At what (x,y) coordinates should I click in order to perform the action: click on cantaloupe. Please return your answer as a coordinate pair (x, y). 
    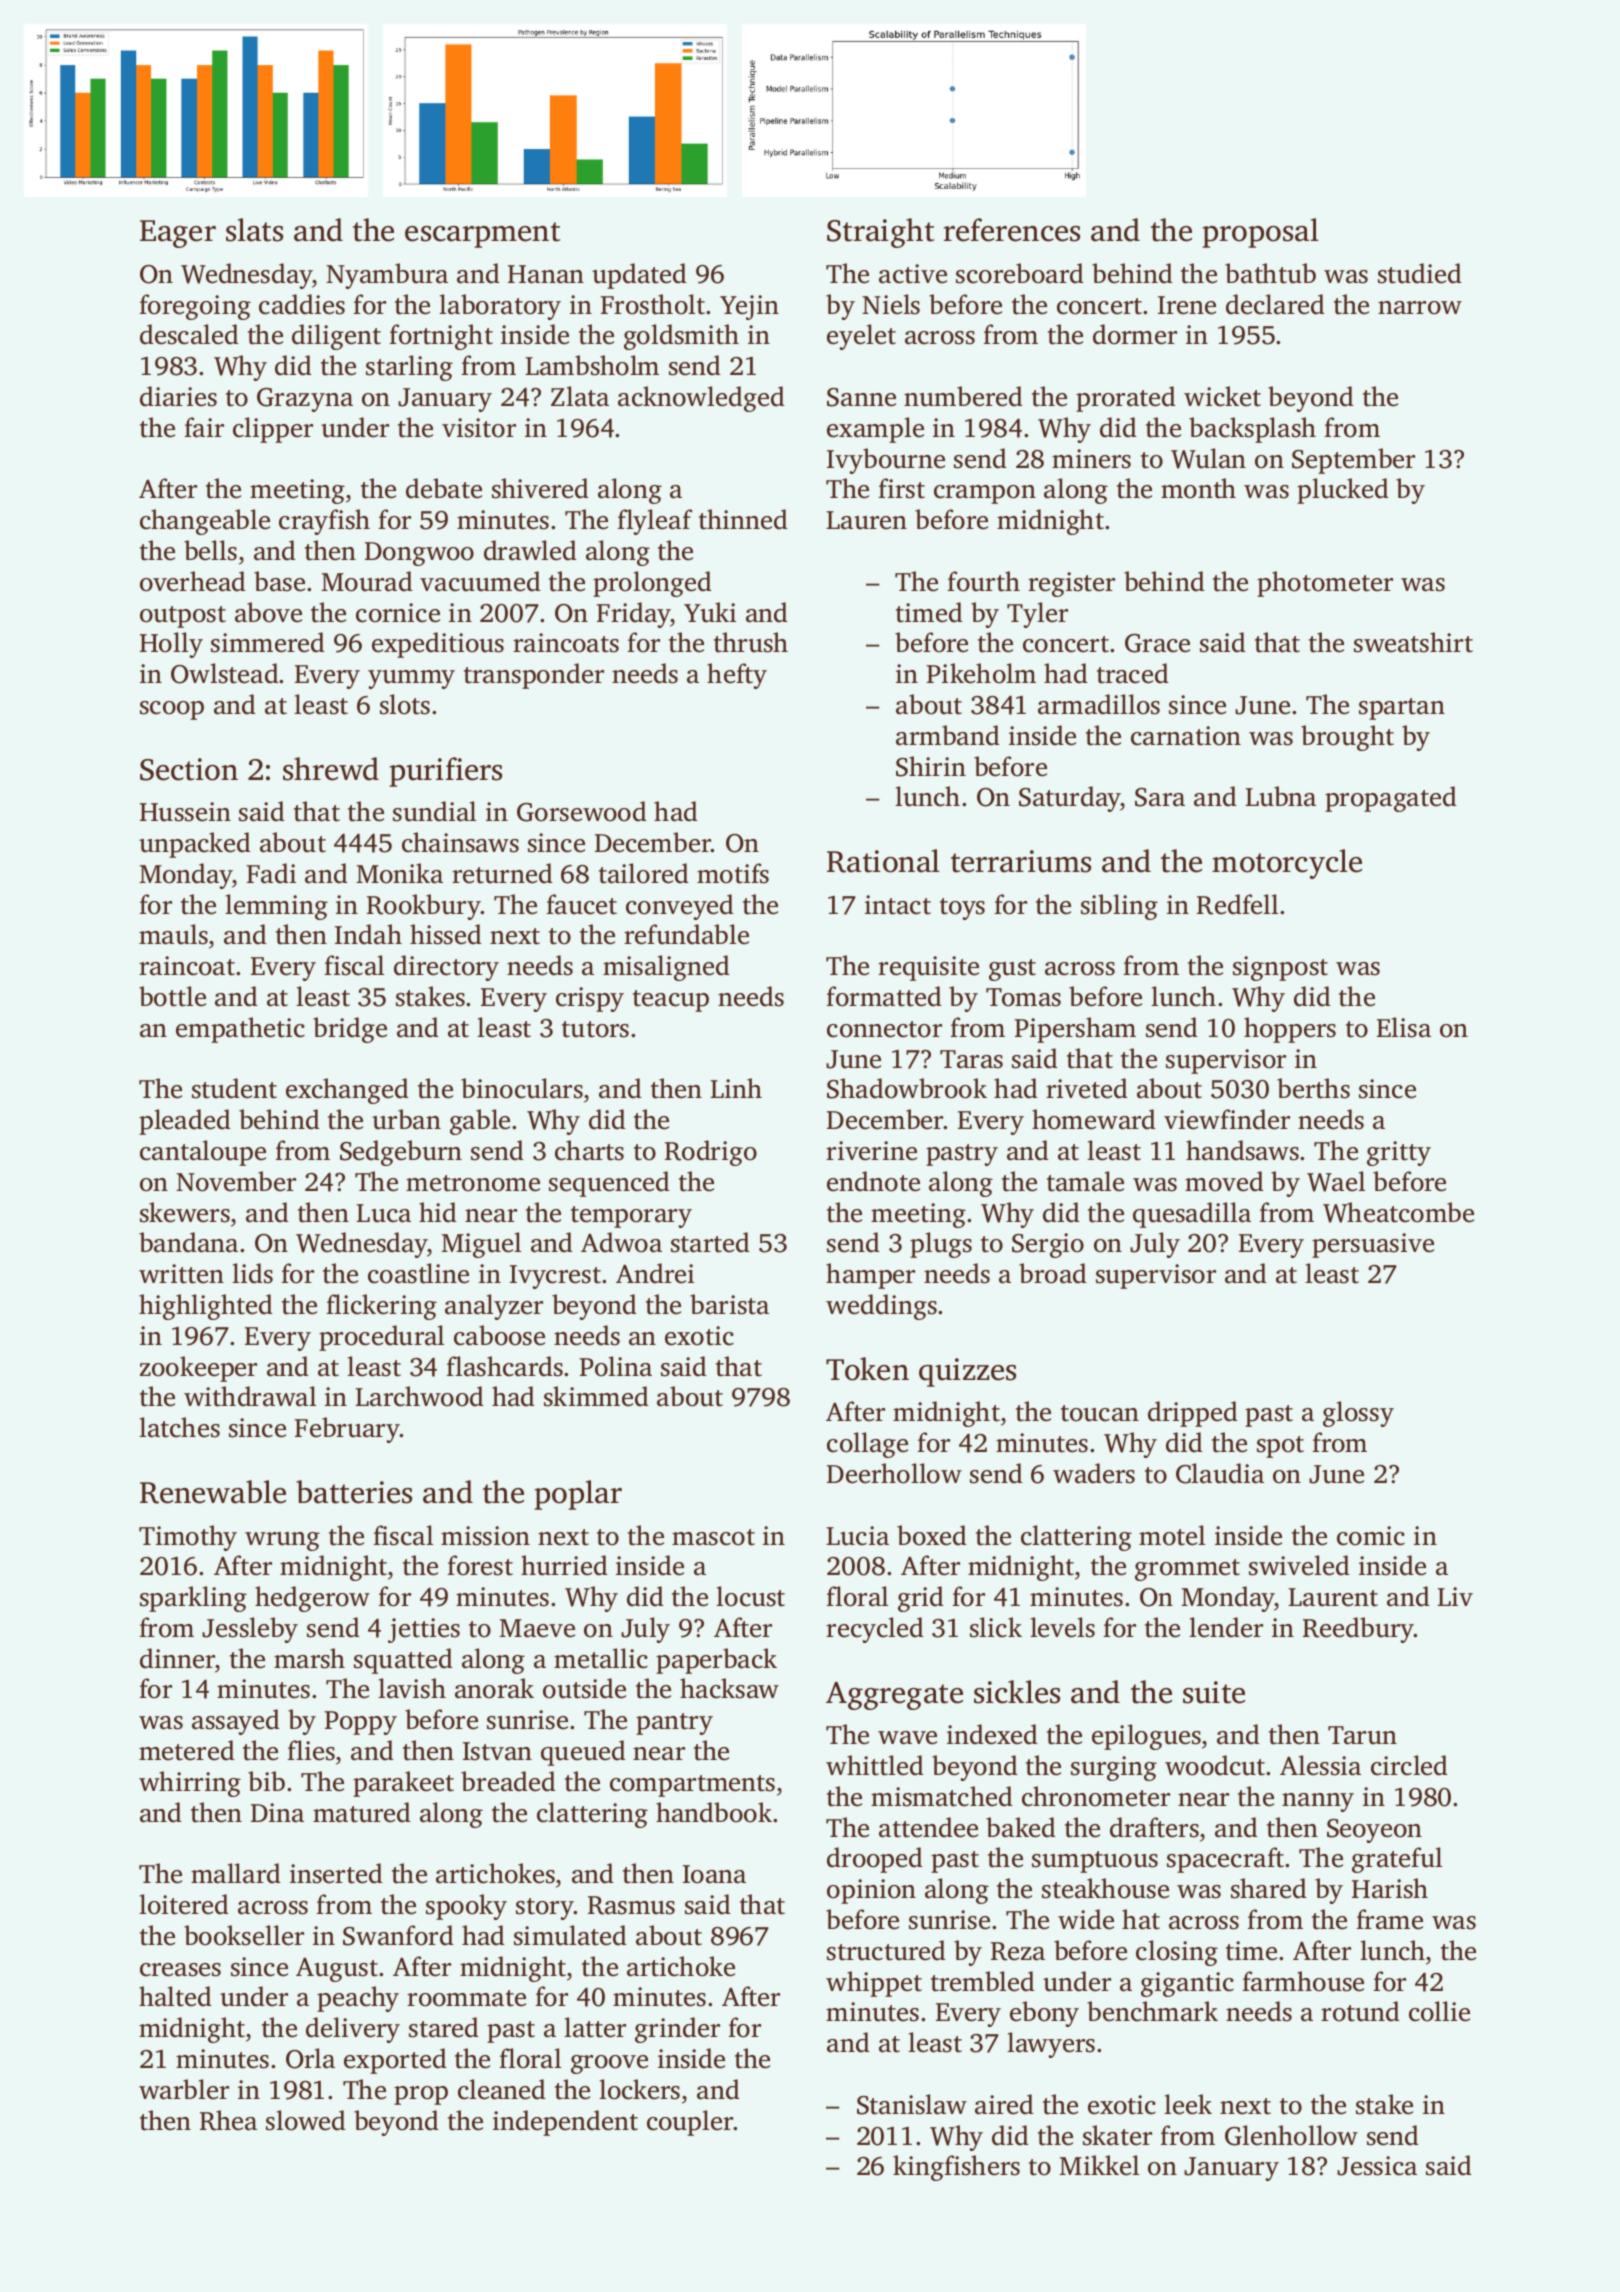
    Looking at the image, I should click on (203, 1153).
